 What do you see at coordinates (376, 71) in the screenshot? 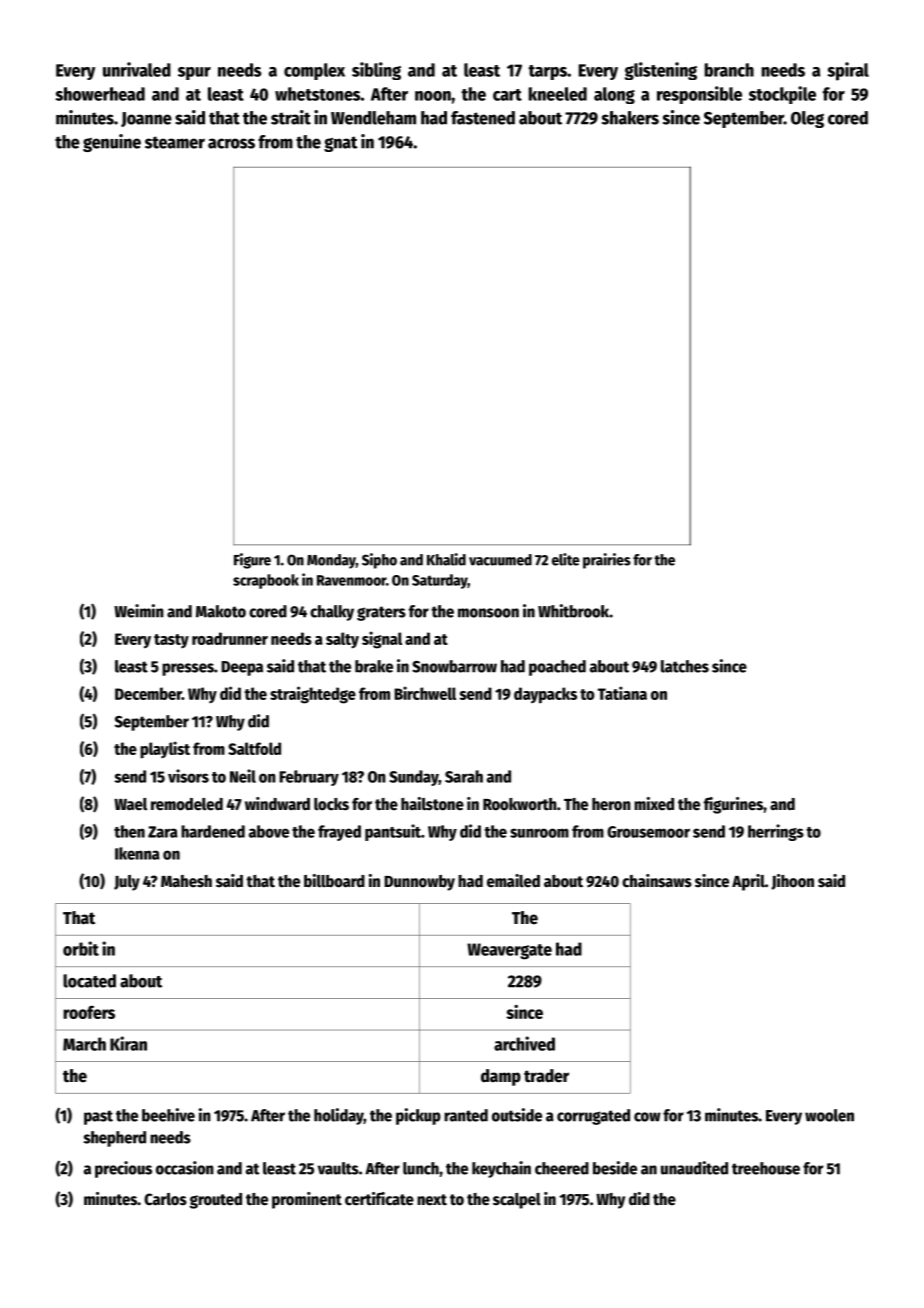
I see `sibling` at bounding box center [376, 71].
